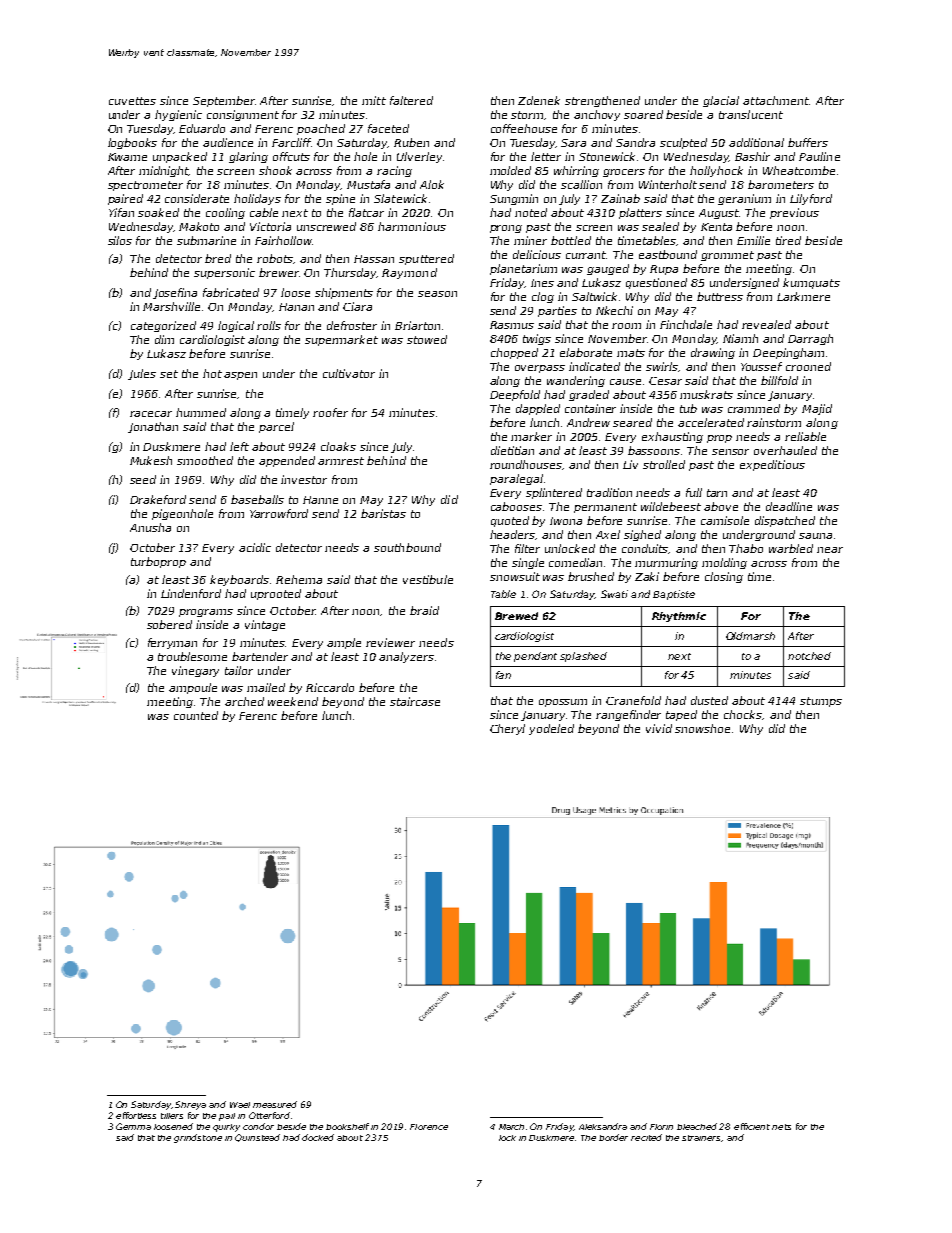 This screenshot has height=1233, width=952. Describe the element at coordinates (437, 294) in the screenshot. I see `season` at that location.
